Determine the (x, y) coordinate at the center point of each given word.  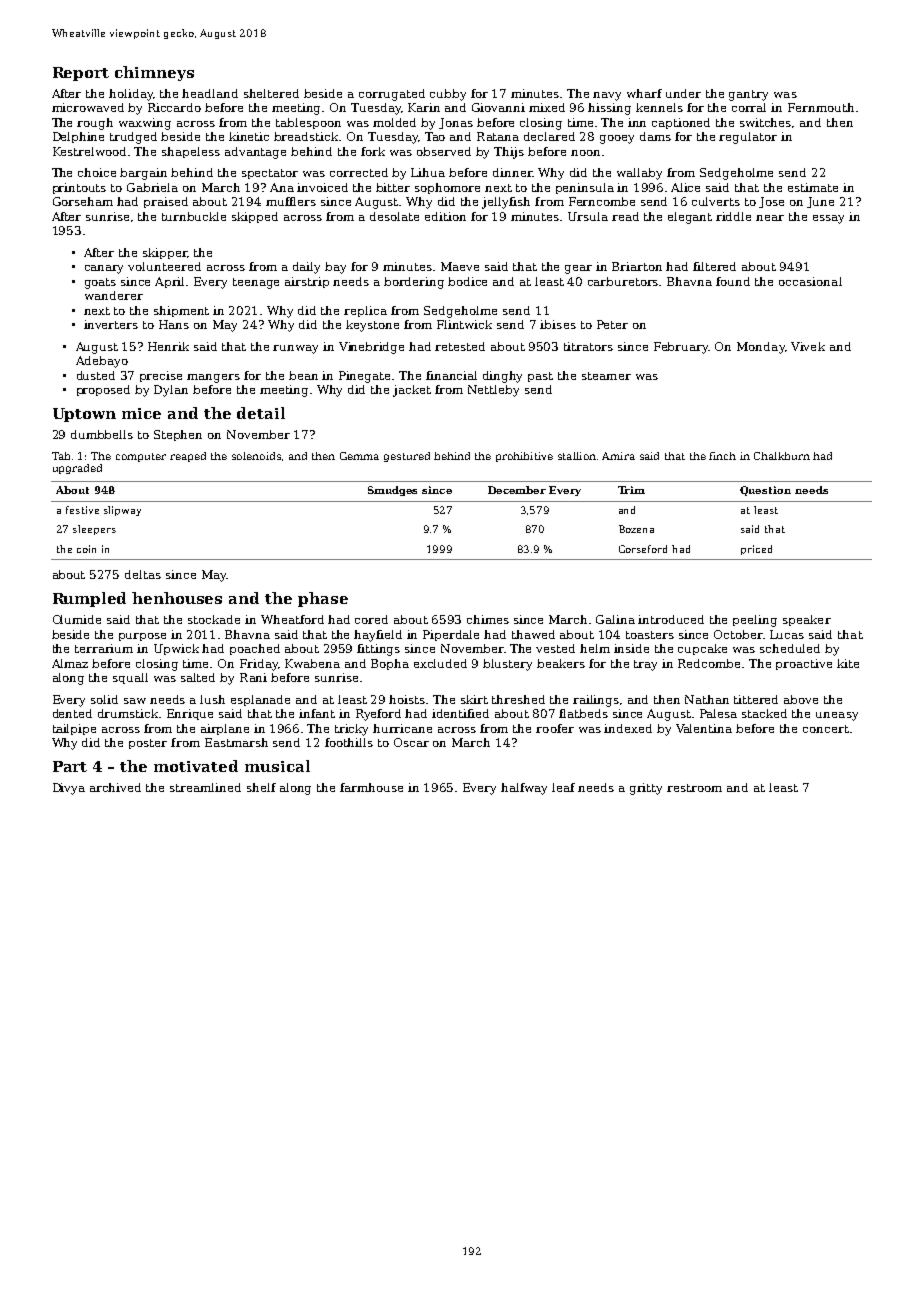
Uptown (84, 415)
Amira (618, 456)
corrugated (392, 95)
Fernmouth (821, 107)
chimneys (154, 73)
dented (72, 713)
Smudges (392, 491)
